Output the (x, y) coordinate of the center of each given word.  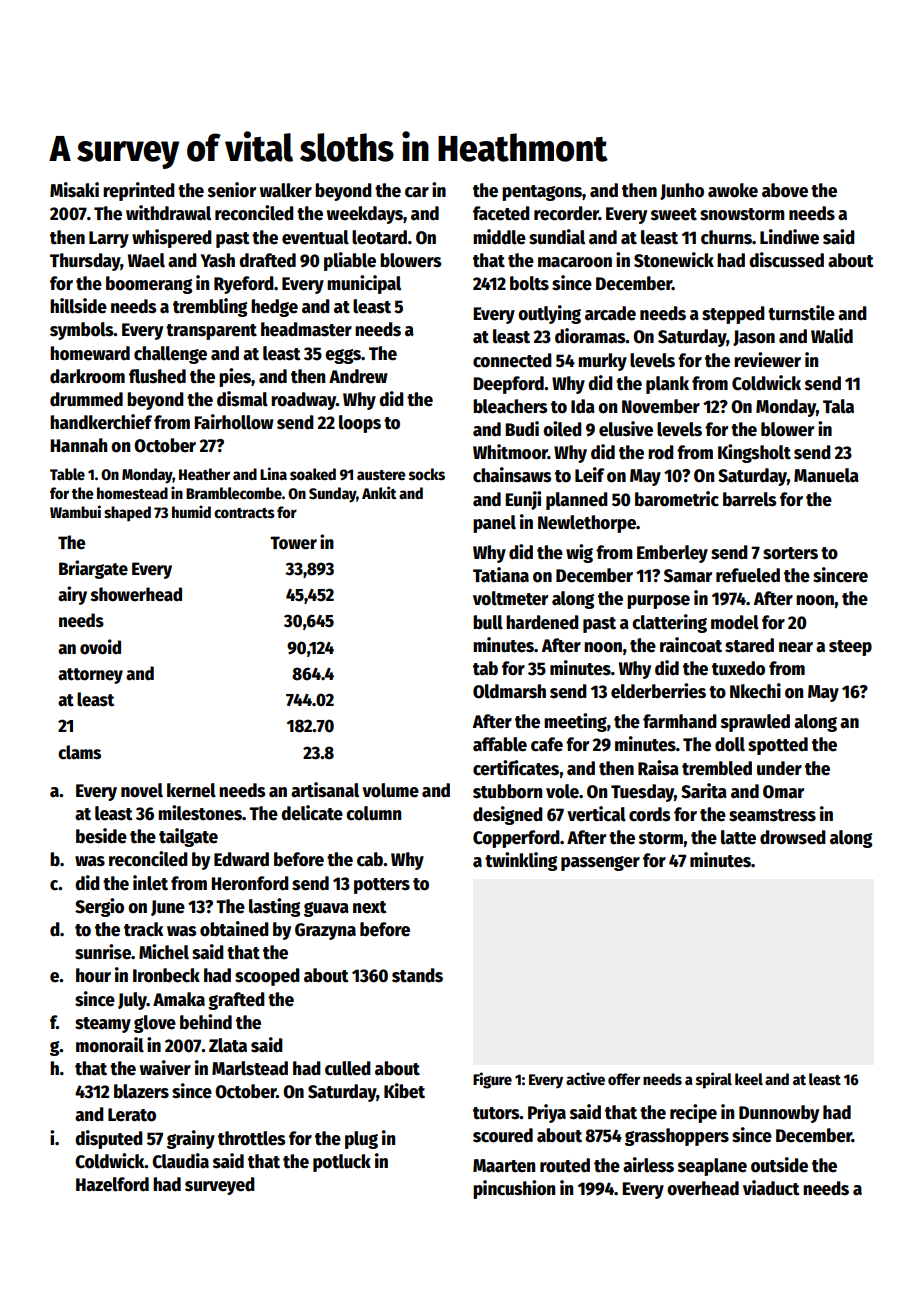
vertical (596, 814)
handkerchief (101, 422)
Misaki (74, 190)
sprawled (755, 723)
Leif (590, 475)
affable (500, 744)
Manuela (826, 475)
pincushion (514, 1189)
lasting (274, 907)
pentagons (542, 193)
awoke (733, 190)
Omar (783, 792)
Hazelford (112, 1184)
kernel (191, 790)
